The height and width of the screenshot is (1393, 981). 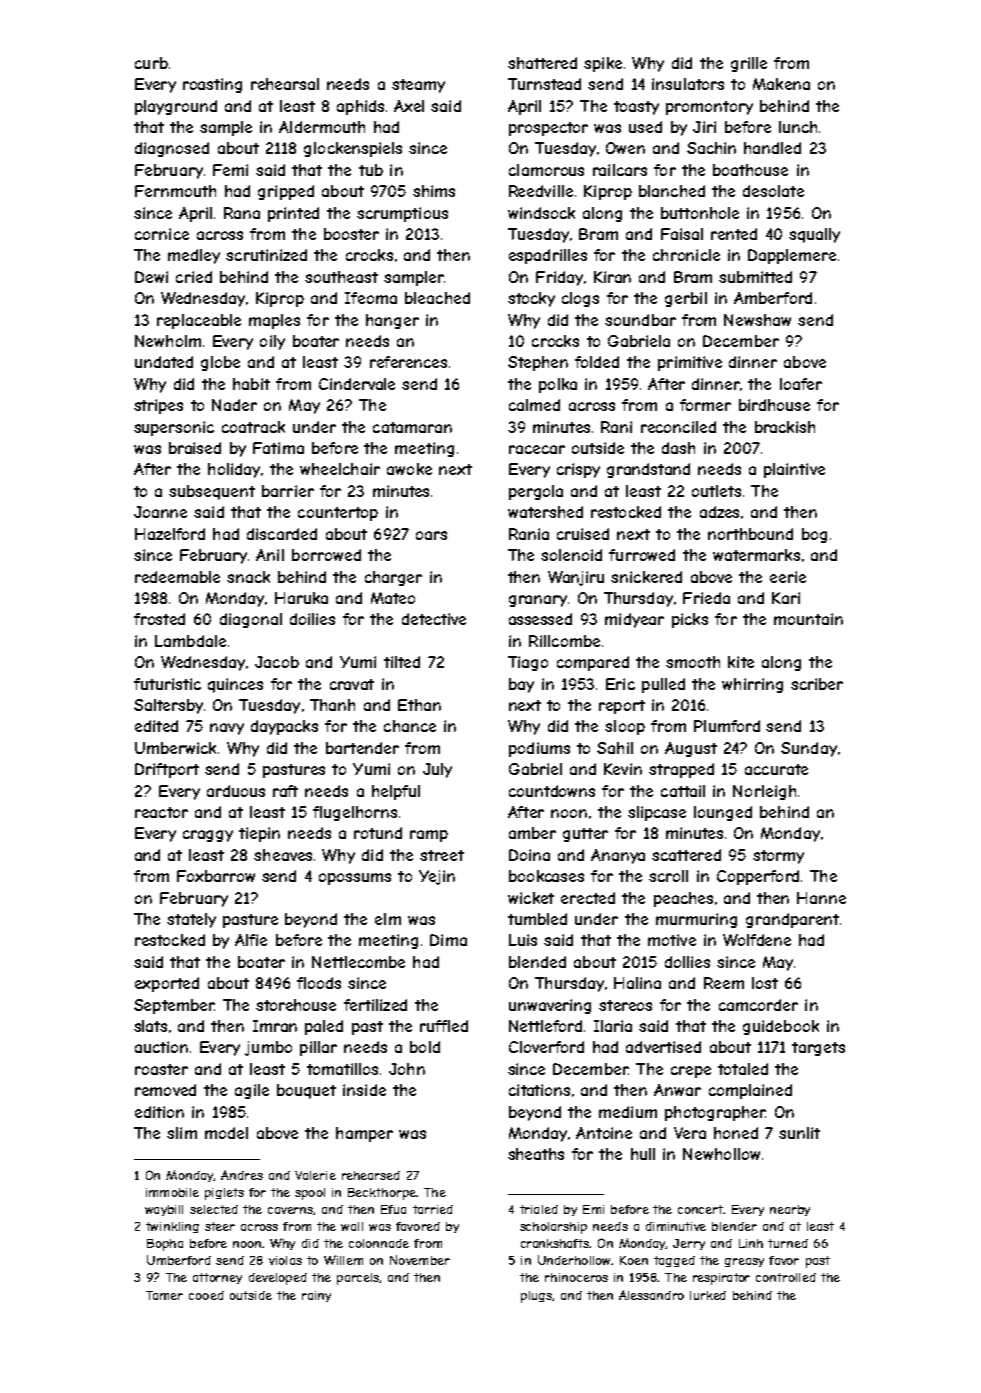 I want to click on loafer, so click(x=801, y=384).
